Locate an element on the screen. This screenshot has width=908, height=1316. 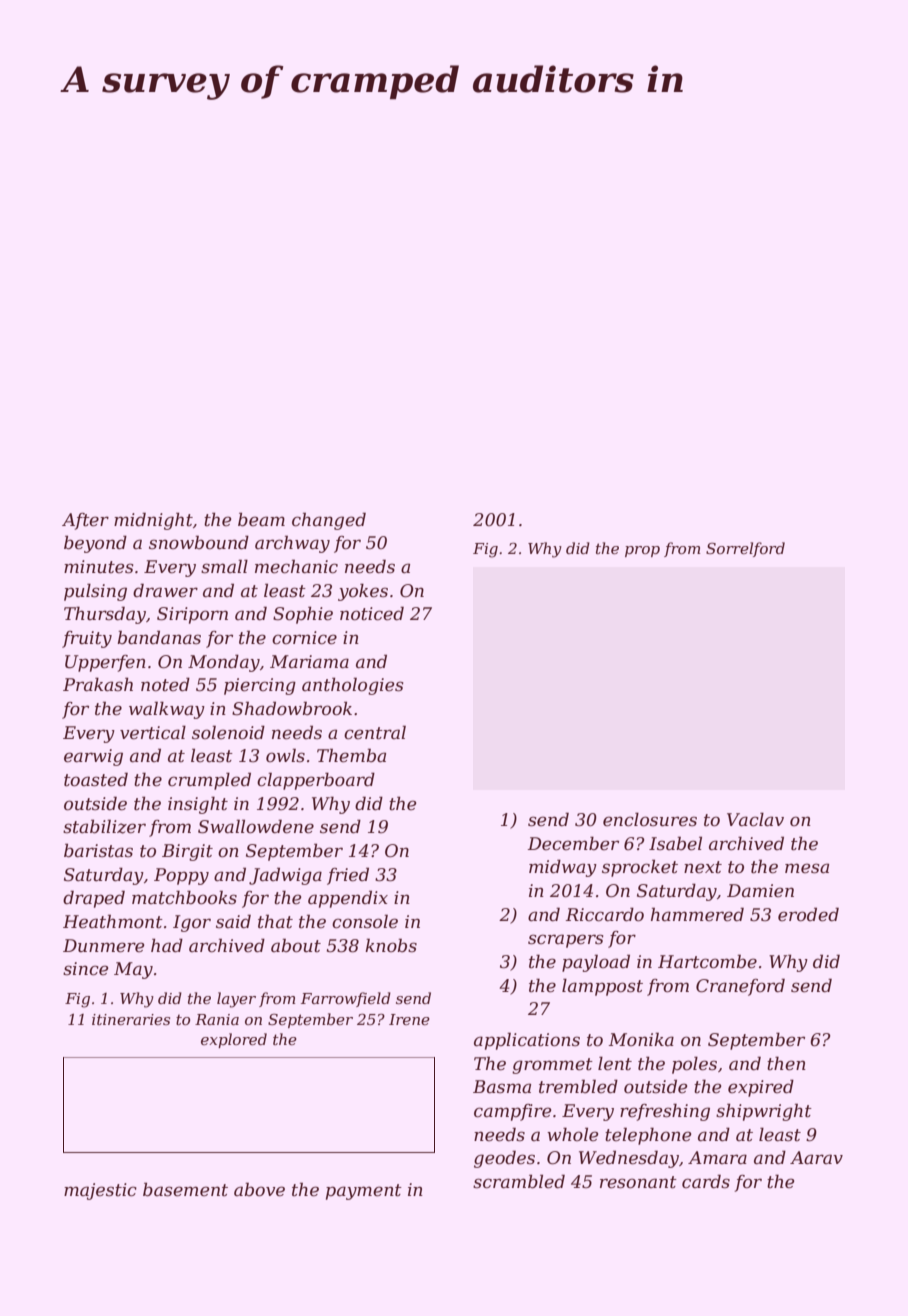
midnight is located at coordinates (153, 521).
